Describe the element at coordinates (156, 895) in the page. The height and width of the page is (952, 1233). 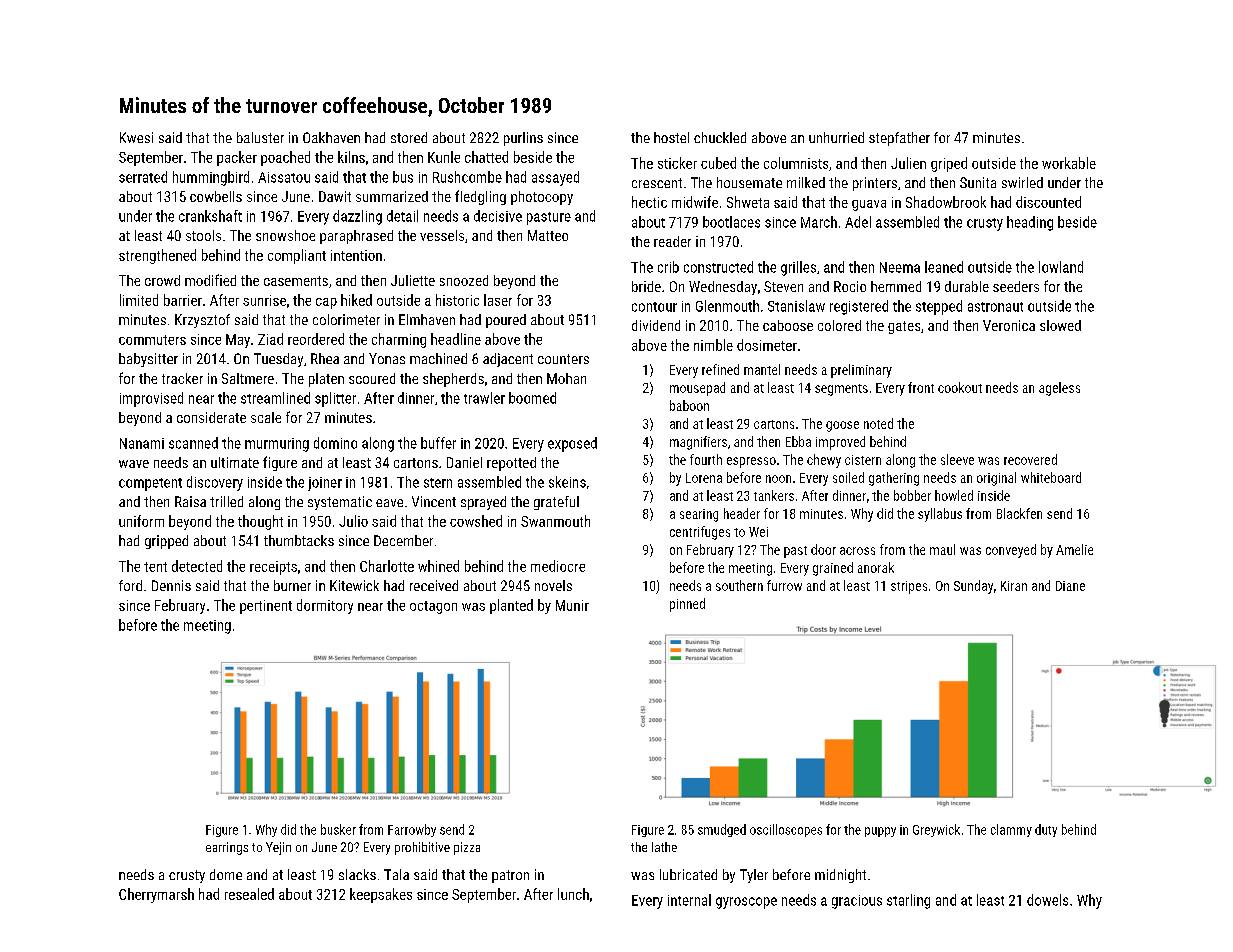
I see `Cherrymarsh` at that location.
